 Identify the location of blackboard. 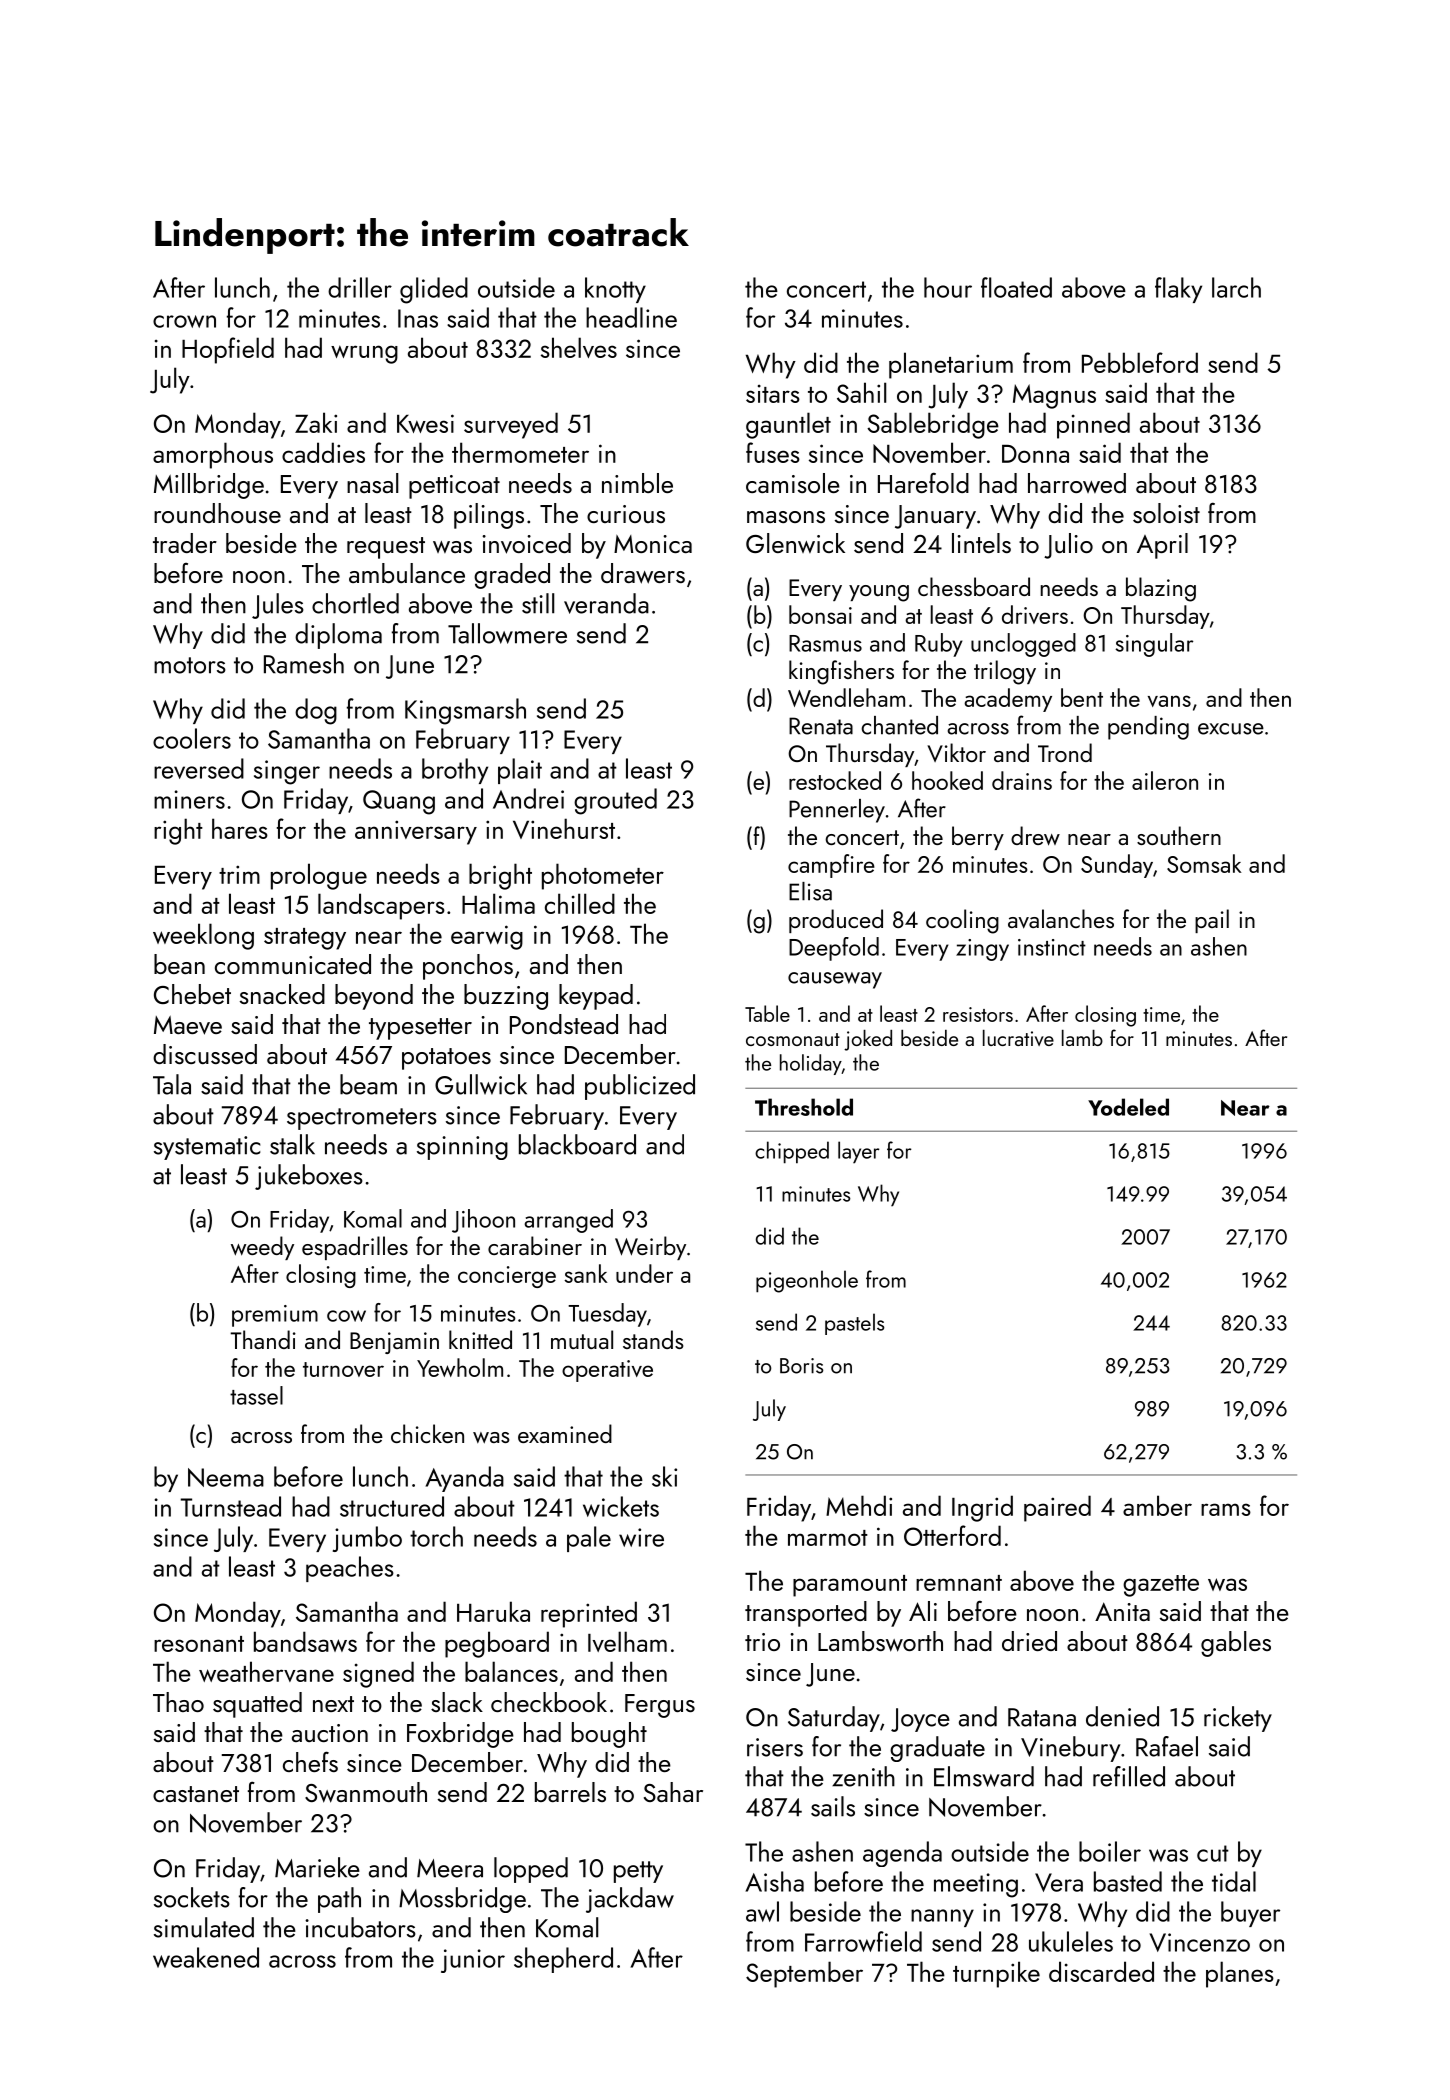
(577, 1144).
